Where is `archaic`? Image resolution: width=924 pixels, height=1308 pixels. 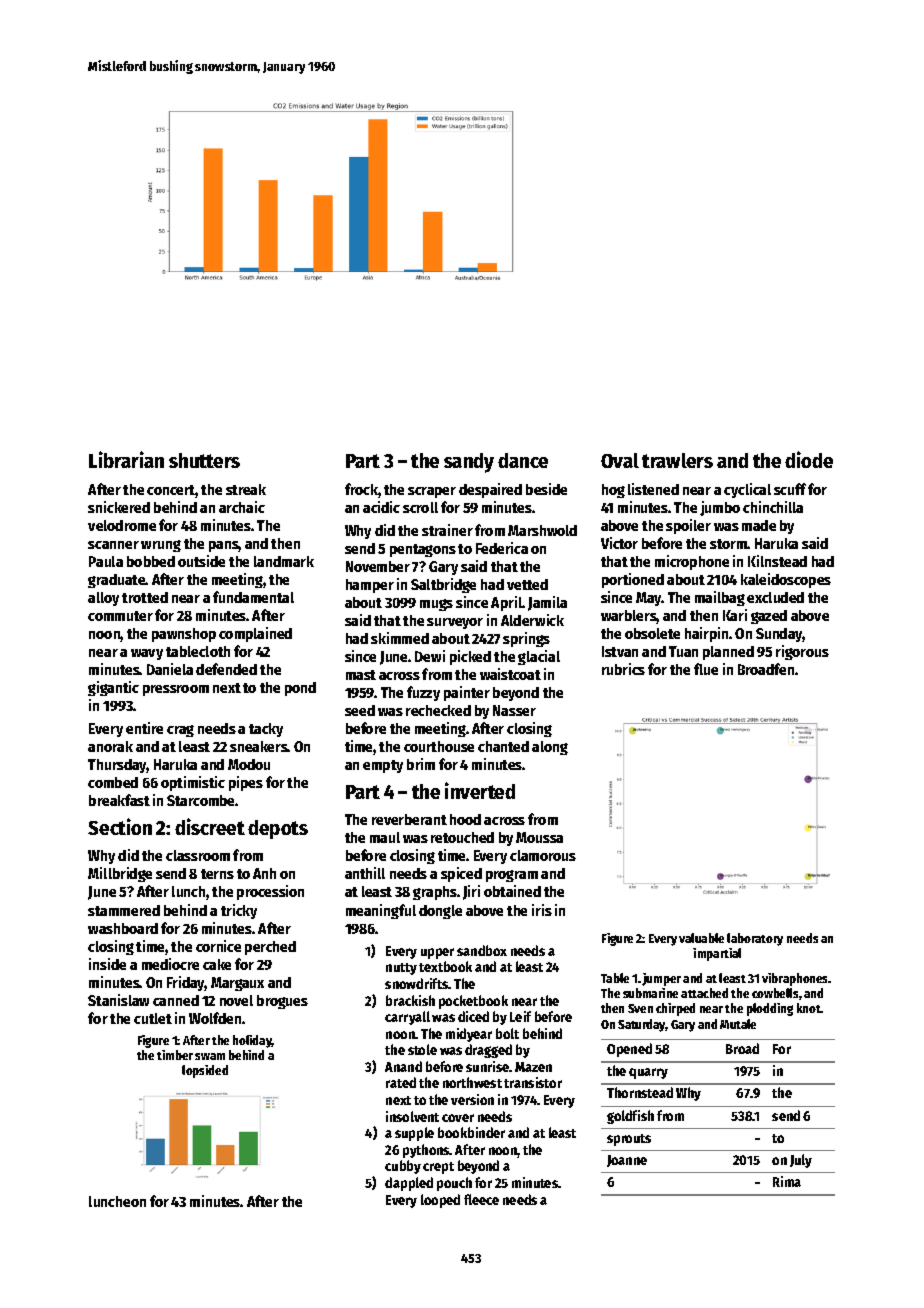
archaic is located at coordinates (242, 507).
